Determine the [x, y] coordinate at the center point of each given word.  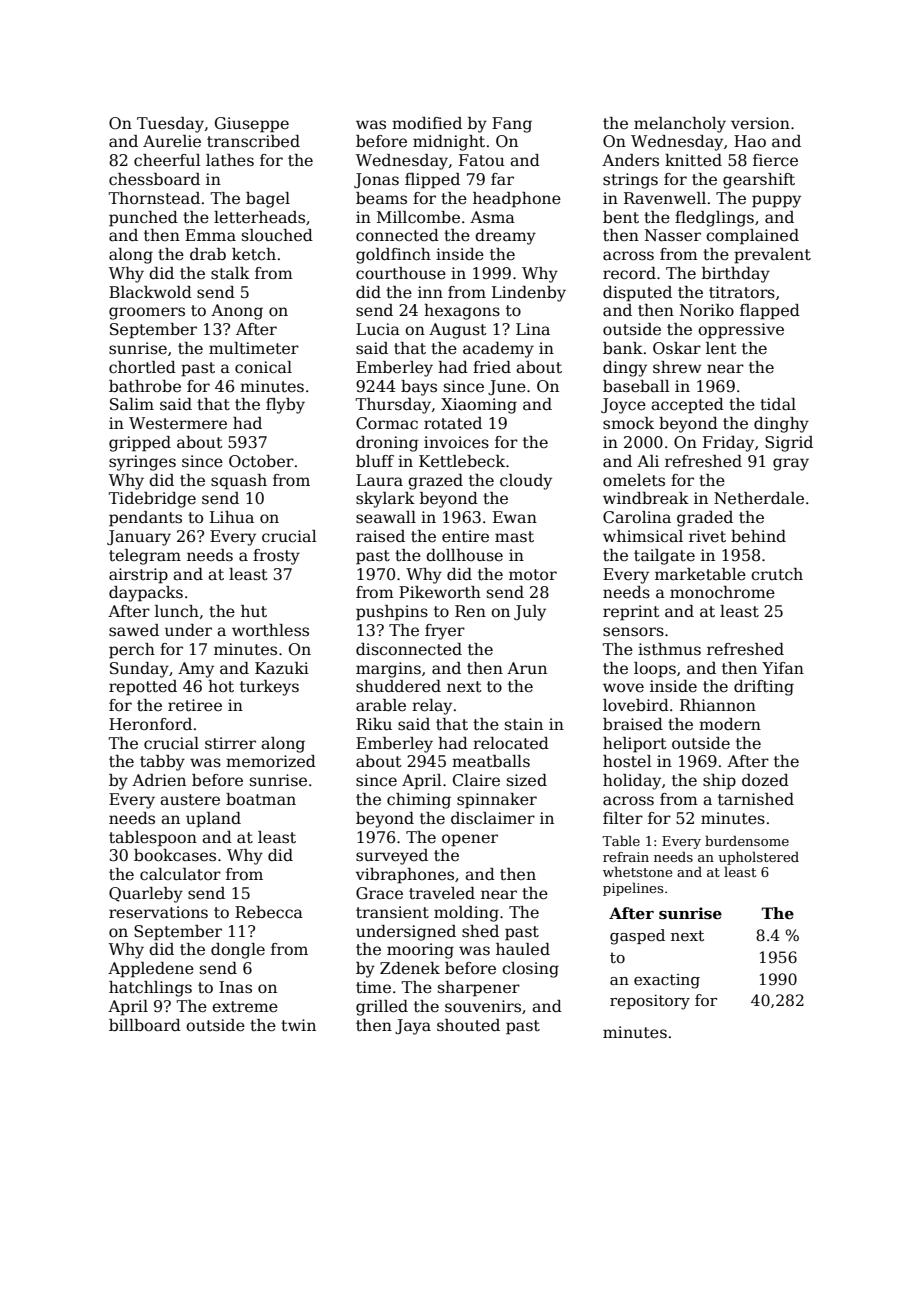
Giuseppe [252, 125]
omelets [634, 480]
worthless [270, 630]
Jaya [413, 1027]
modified [427, 123]
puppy [776, 201]
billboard [145, 1025]
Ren [470, 611]
